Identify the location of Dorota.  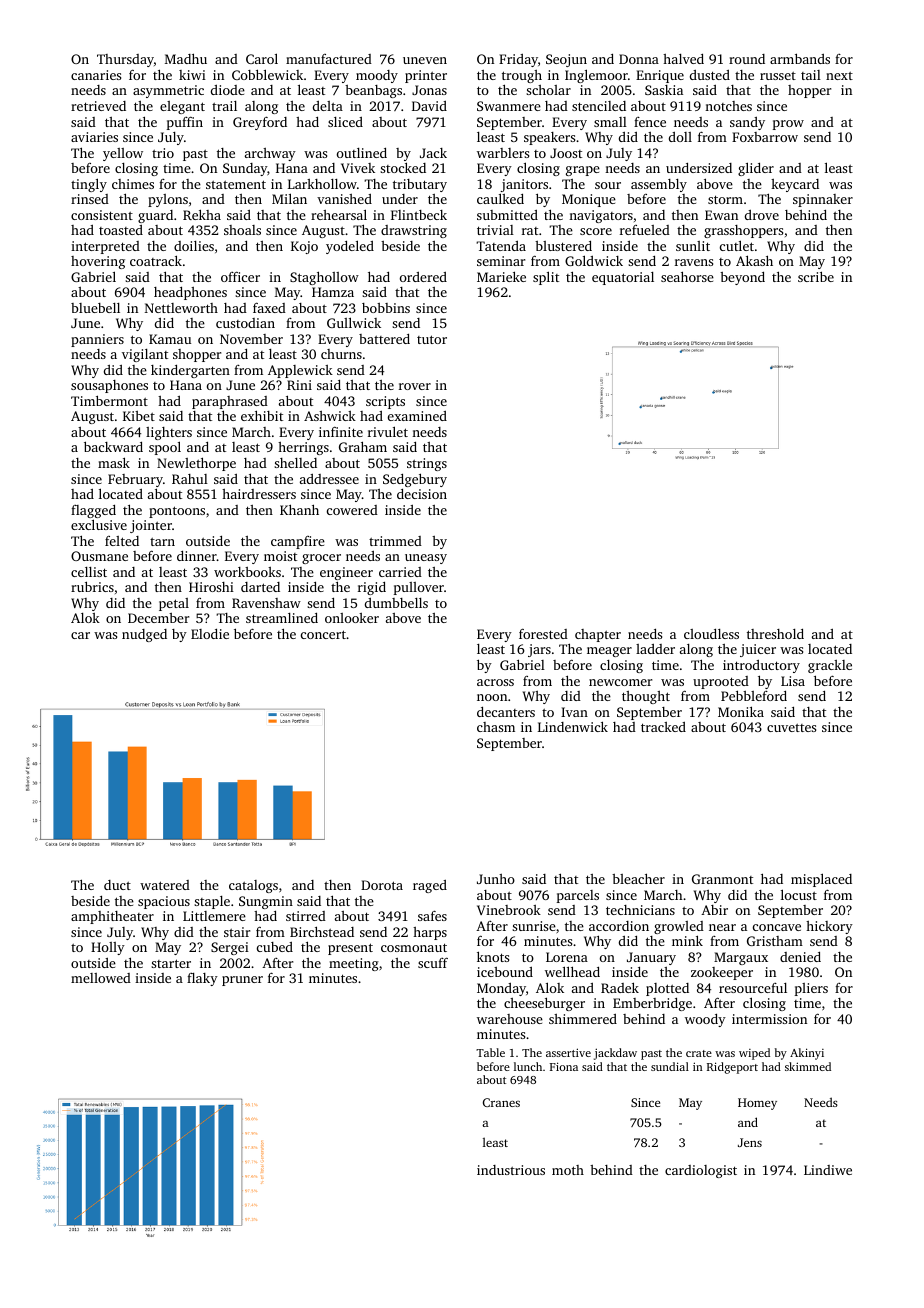
(382, 885).
